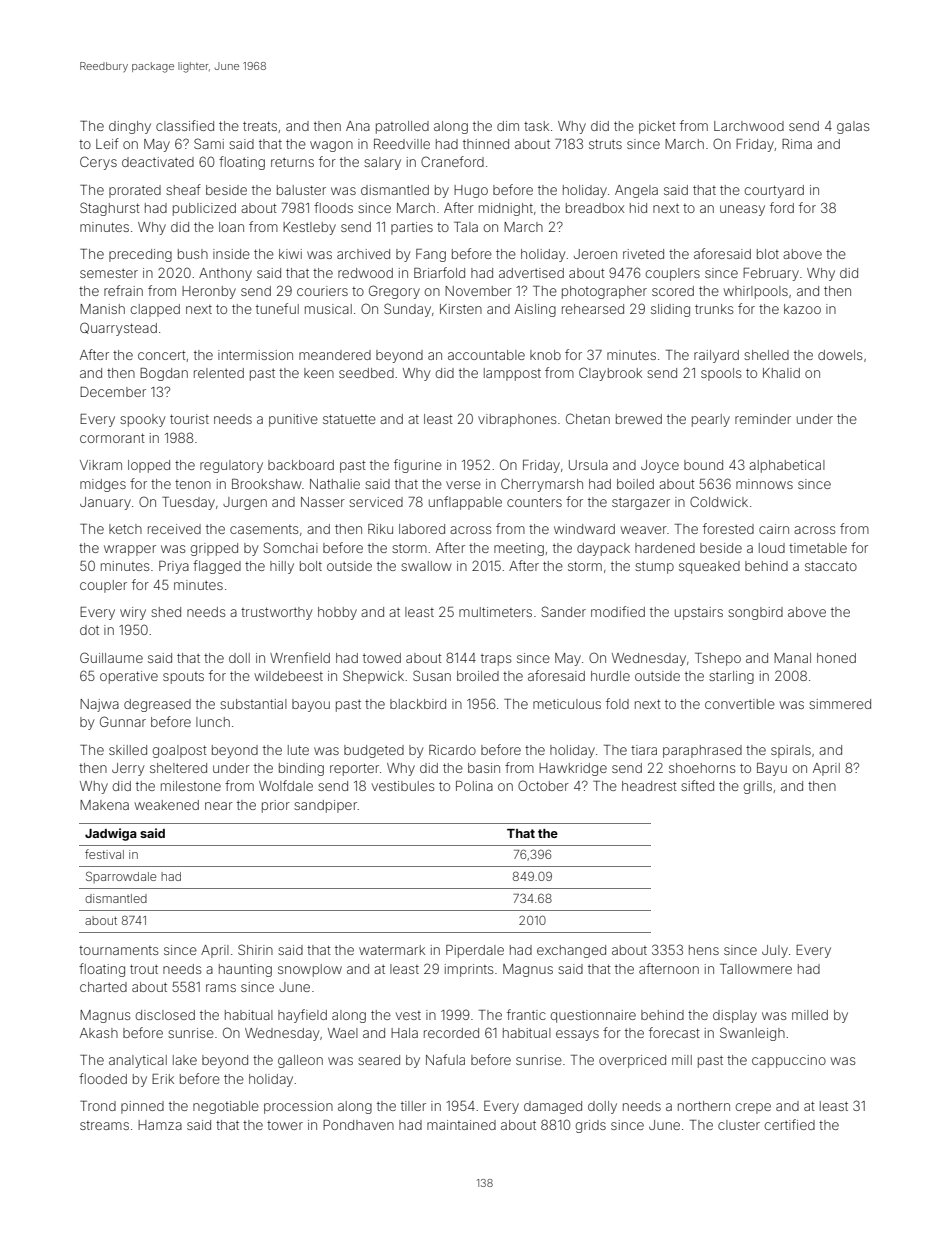  What do you see at coordinates (260, 126) in the page?
I see `treats` at bounding box center [260, 126].
